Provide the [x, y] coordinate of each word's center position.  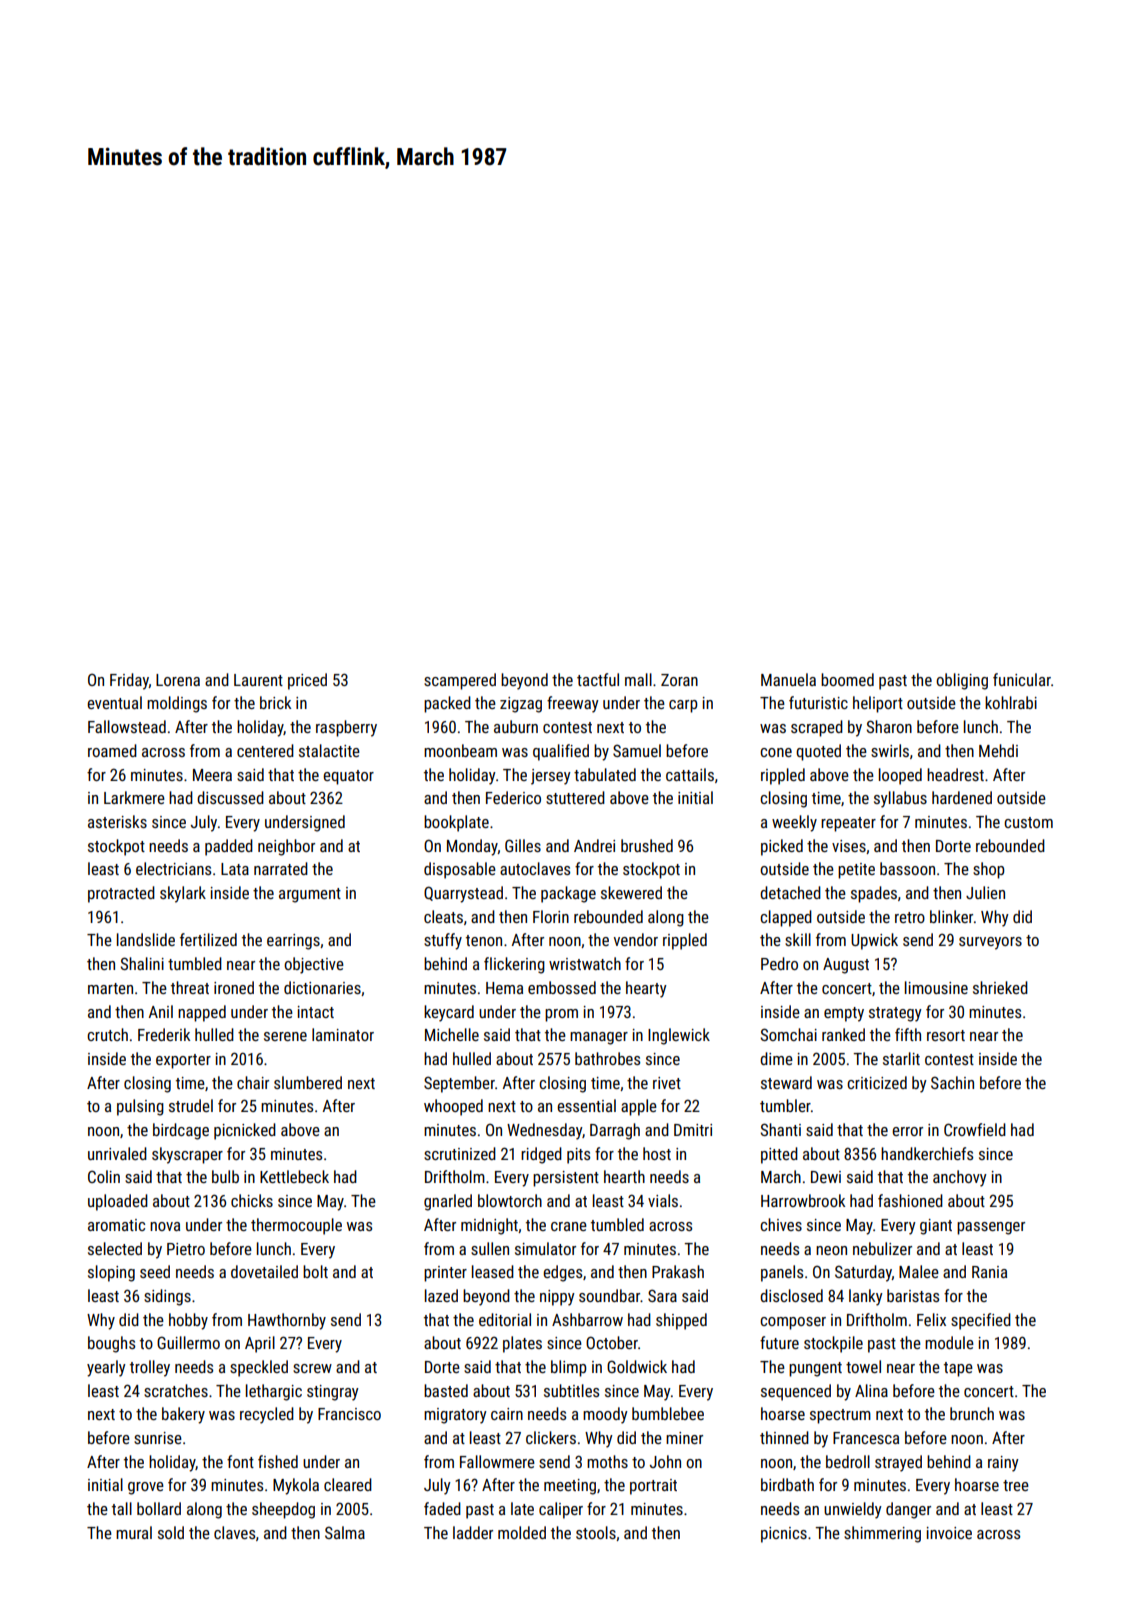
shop [989, 870]
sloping [111, 1273]
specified [981, 1321]
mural [134, 1532]
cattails [690, 774]
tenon [484, 940]
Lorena [178, 680]
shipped [681, 1321]
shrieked [1000, 987]
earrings [293, 942]
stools [596, 1532]
